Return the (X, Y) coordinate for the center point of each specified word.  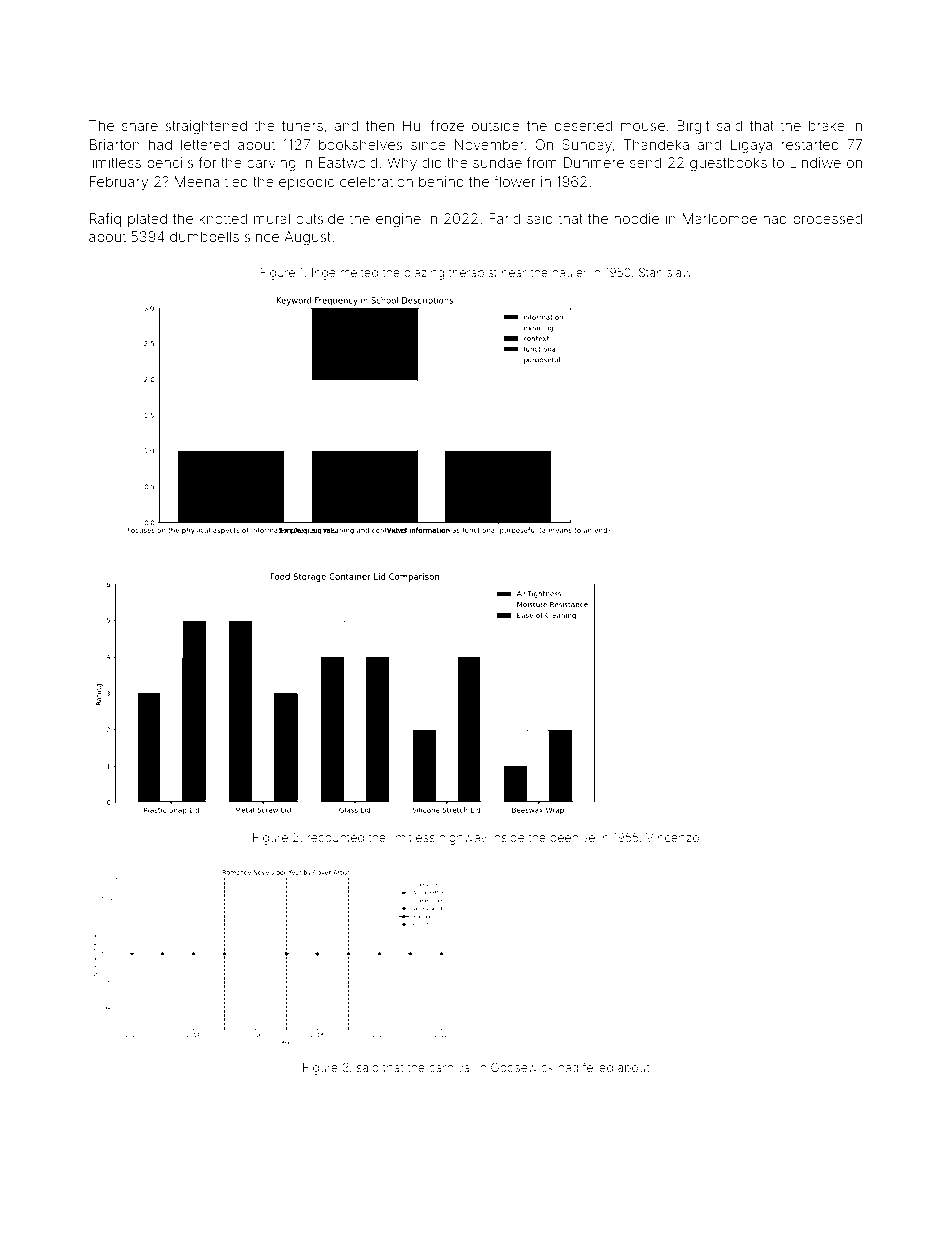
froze (447, 125)
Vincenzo (672, 837)
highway (463, 839)
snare (140, 127)
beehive (572, 837)
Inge (323, 274)
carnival (450, 1067)
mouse (643, 127)
